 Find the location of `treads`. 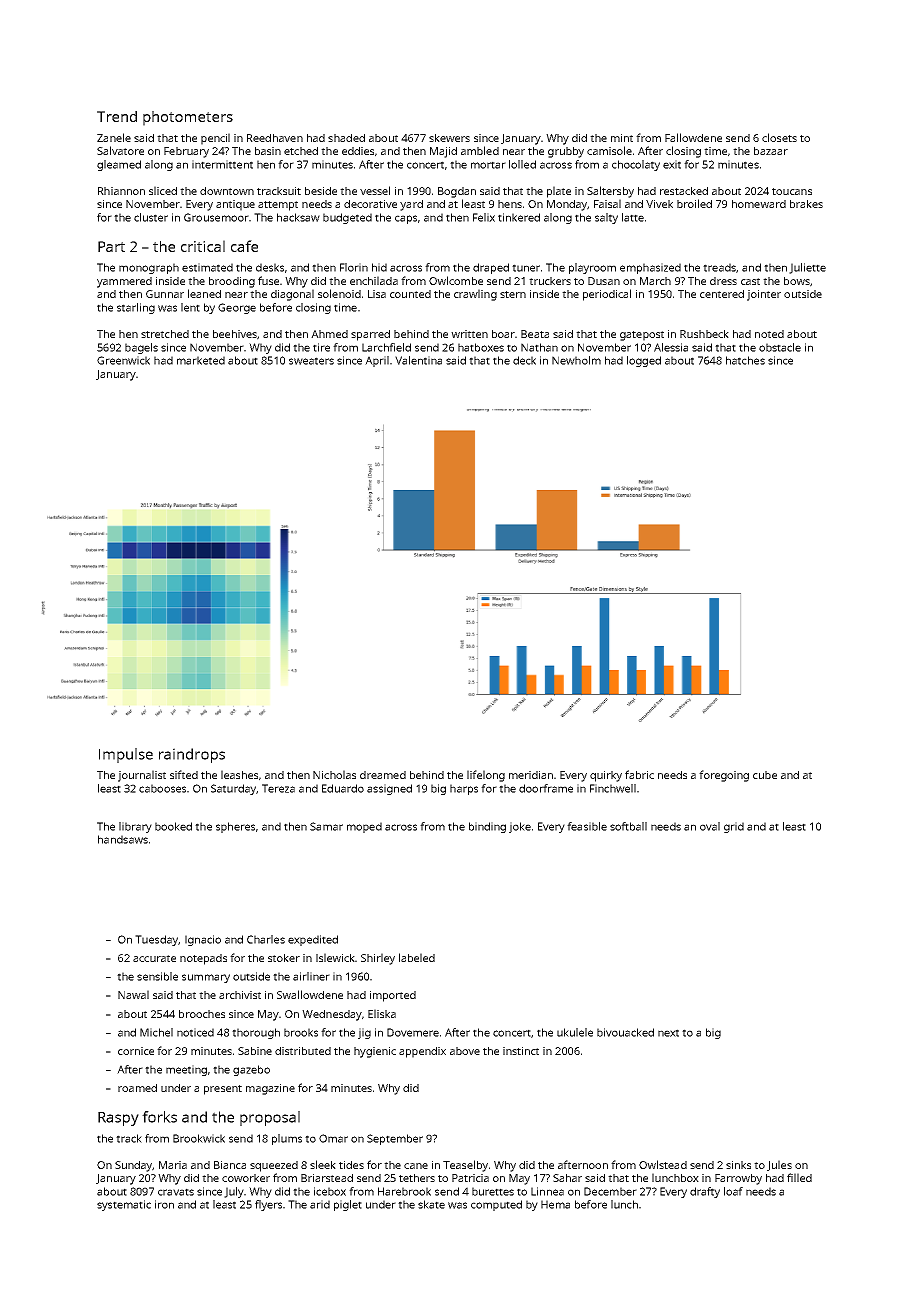

treads is located at coordinates (719, 267).
